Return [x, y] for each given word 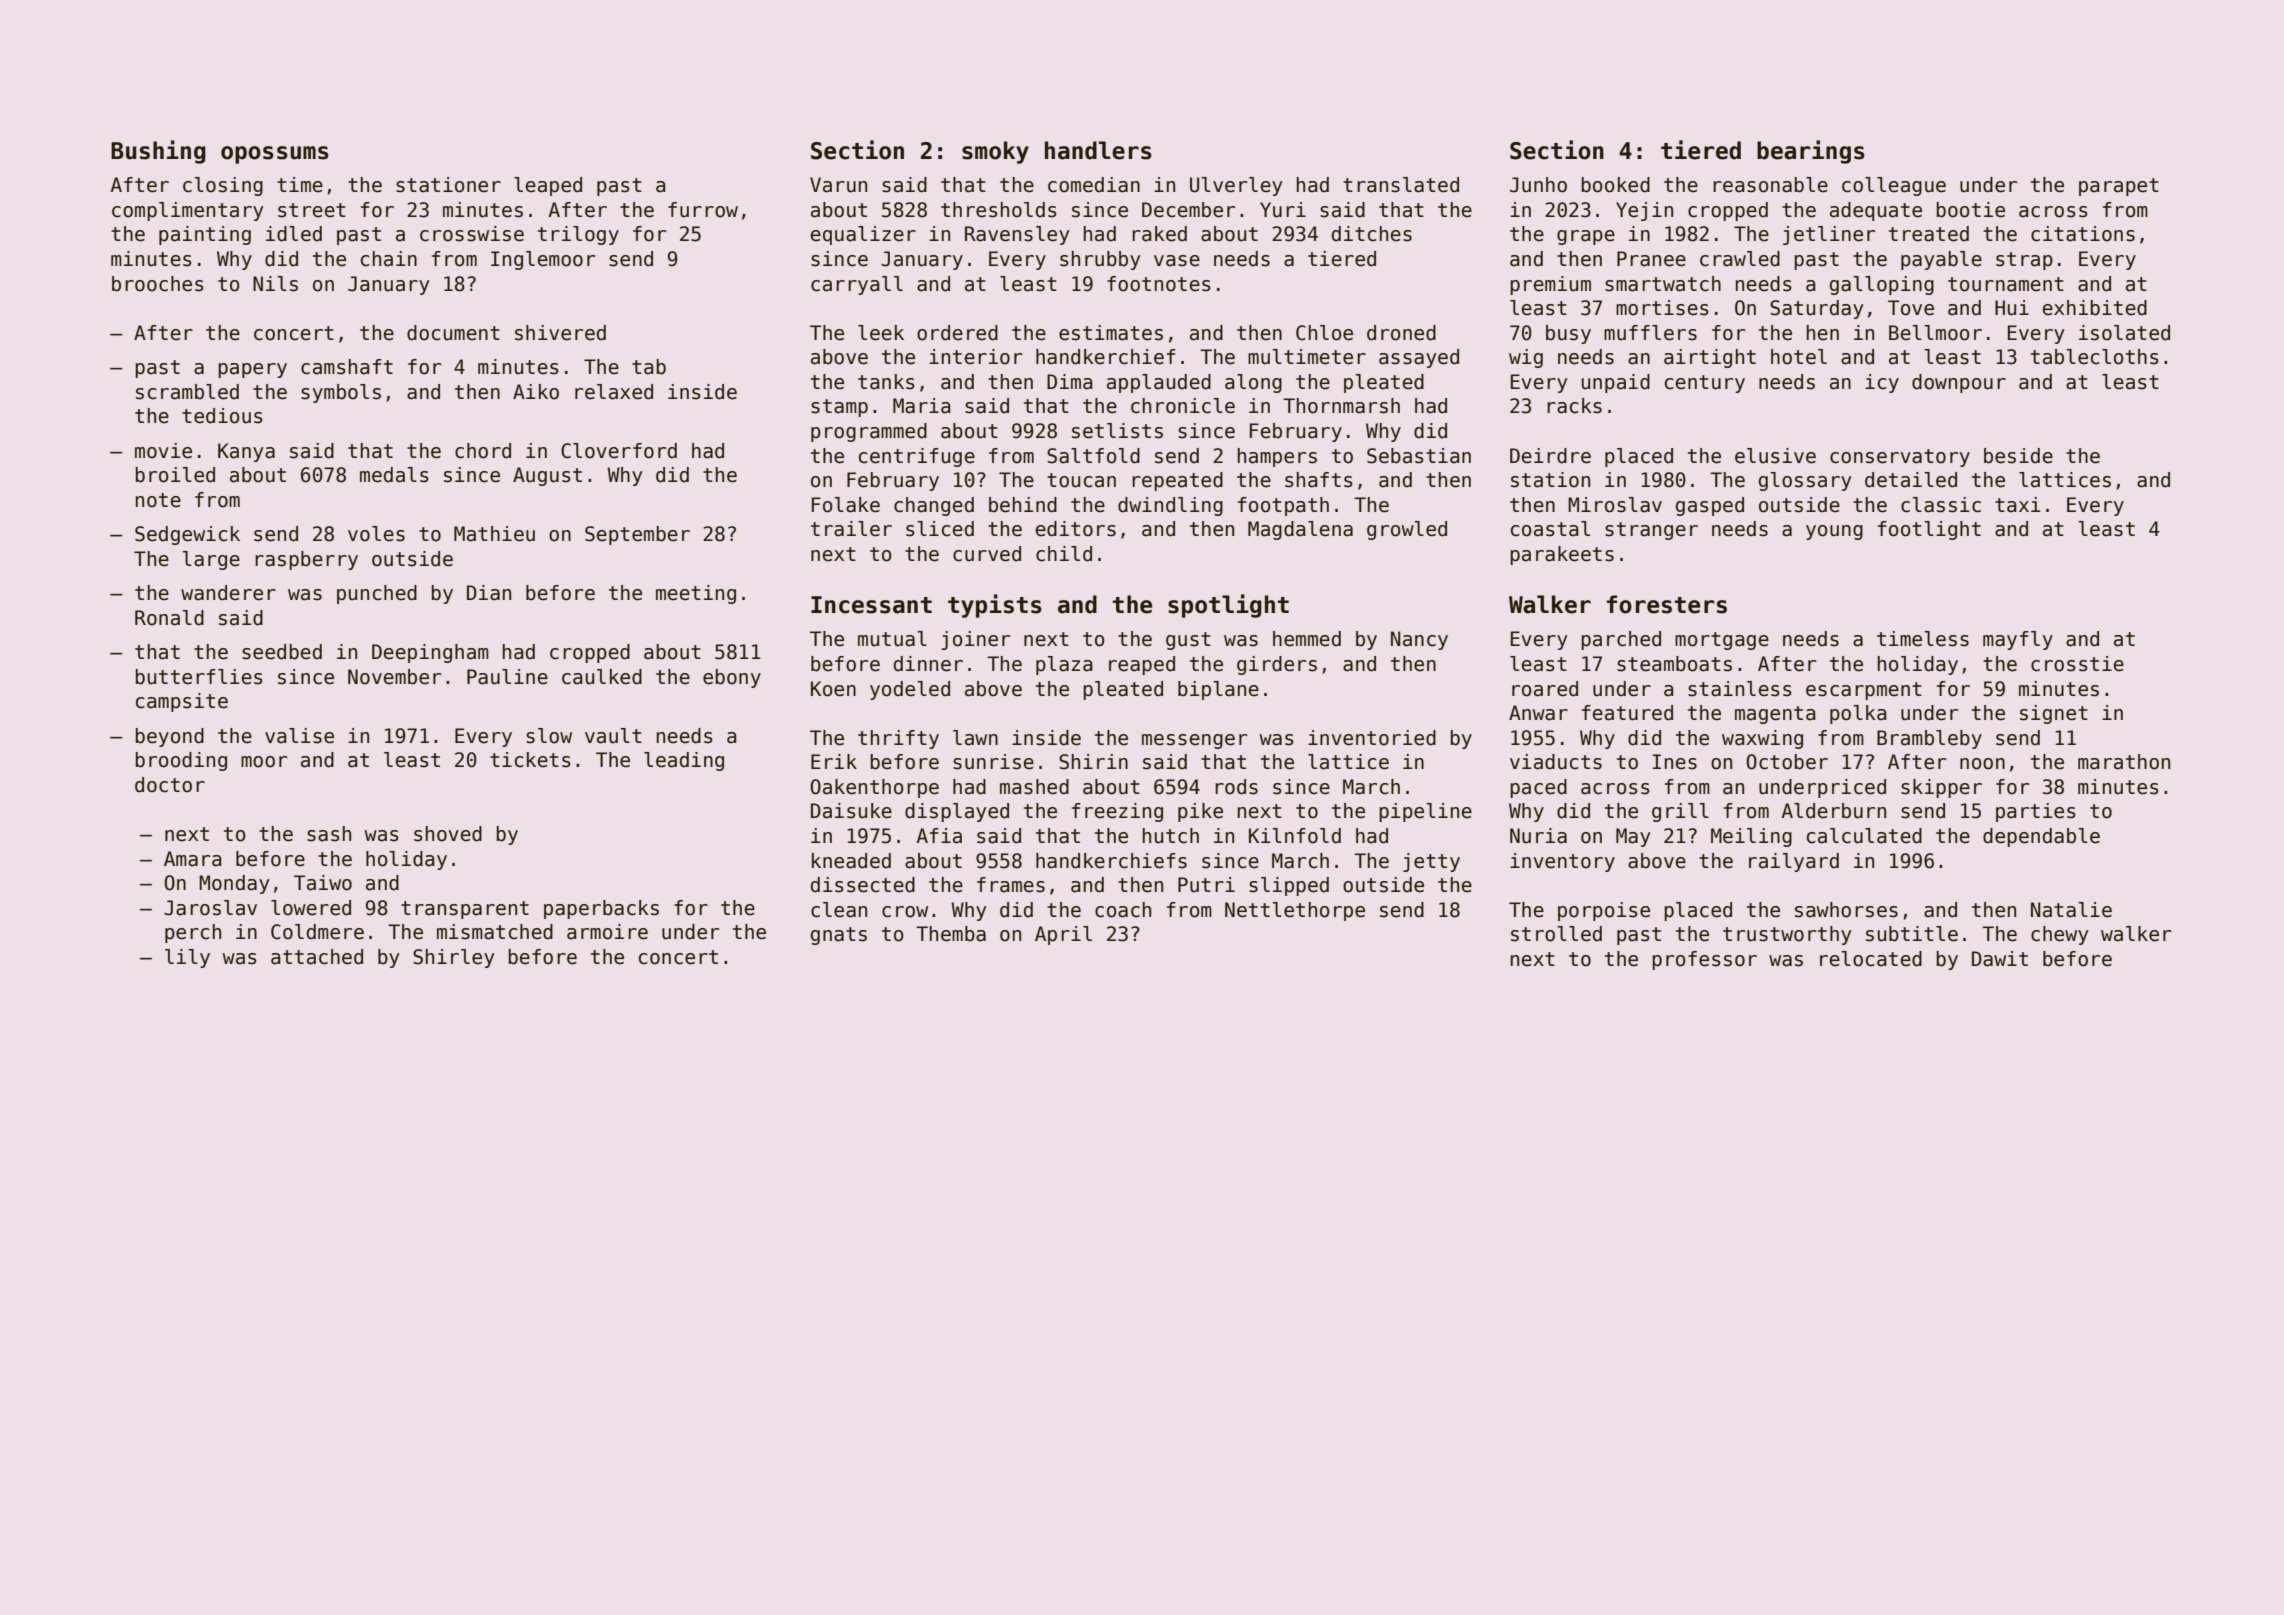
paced [1538, 788]
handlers [1098, 150]
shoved [448, 834]
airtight [1710, 358]
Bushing [158, 152]
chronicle [1183, 406]
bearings [1811, 152]
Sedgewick [187, 535]
